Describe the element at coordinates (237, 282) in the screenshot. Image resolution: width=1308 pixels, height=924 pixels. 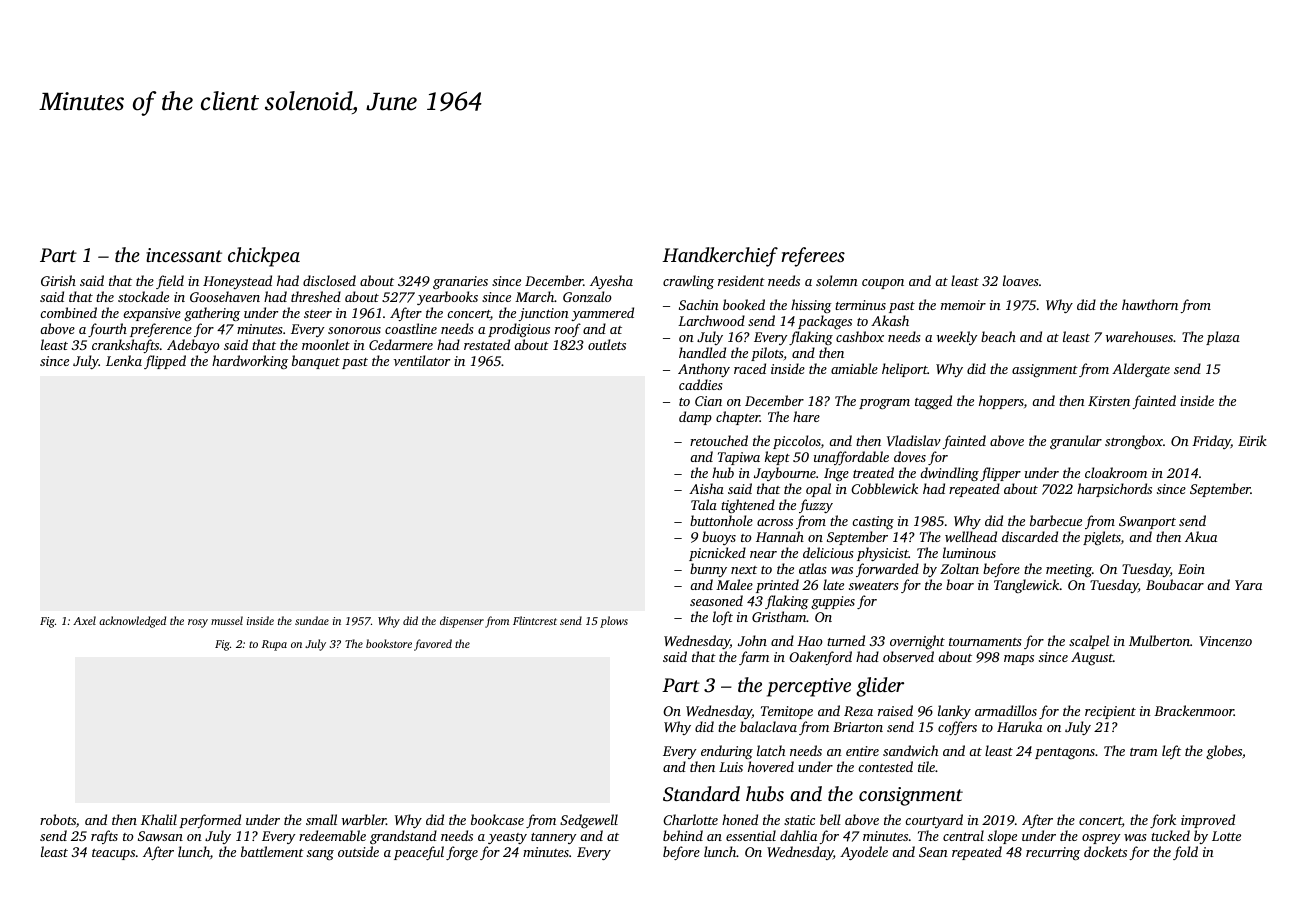
I see `Honeystead` at that location.
